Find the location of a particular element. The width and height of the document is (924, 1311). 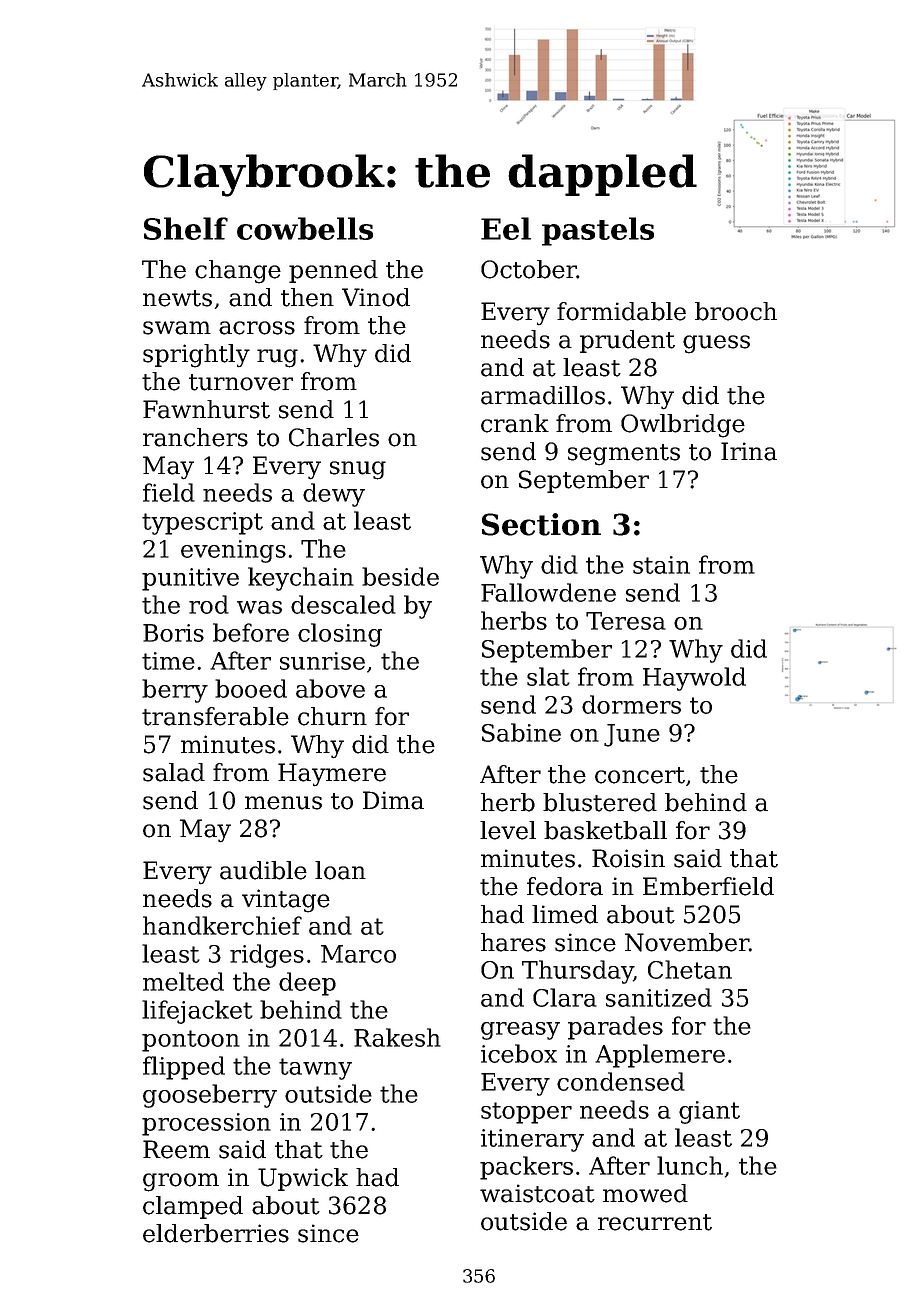

packers is located at coordinates (526, 1168).
